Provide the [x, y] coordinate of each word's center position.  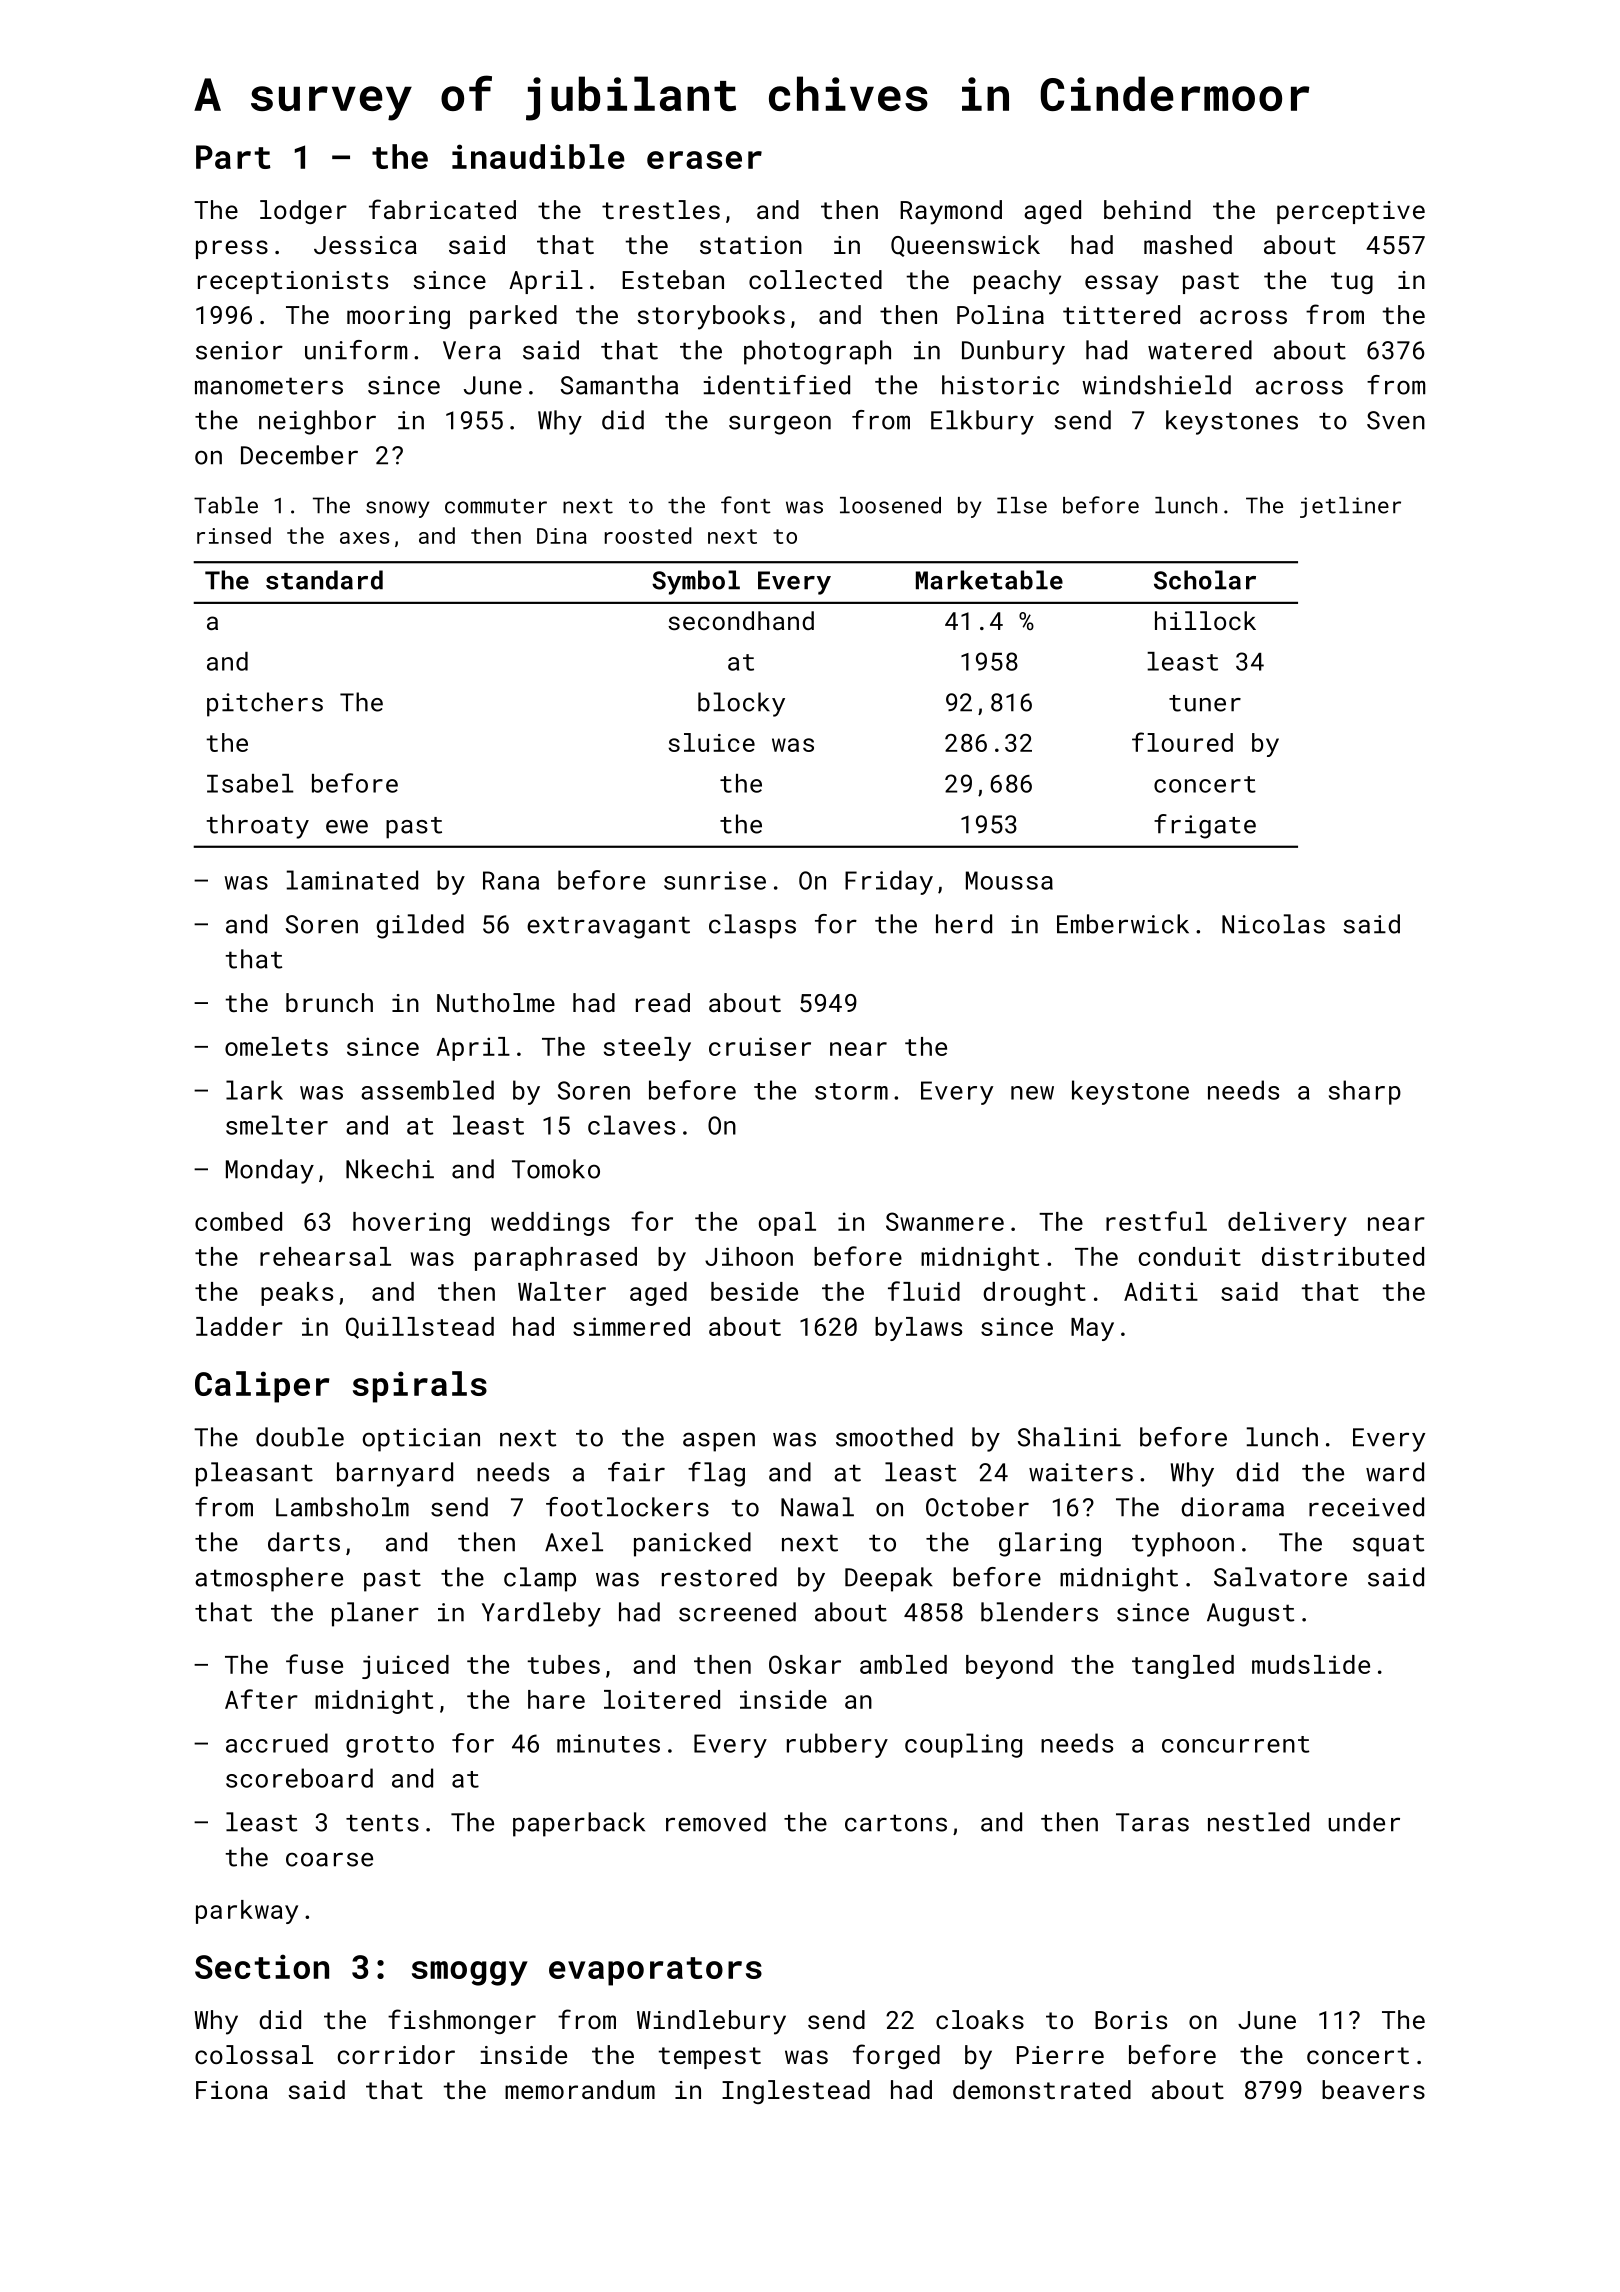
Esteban [673, 279]
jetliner [1350, 507]
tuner [1205, 703]
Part [233, 157]
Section [262, 1966]
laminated [352, 880]
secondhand [741, 620]
